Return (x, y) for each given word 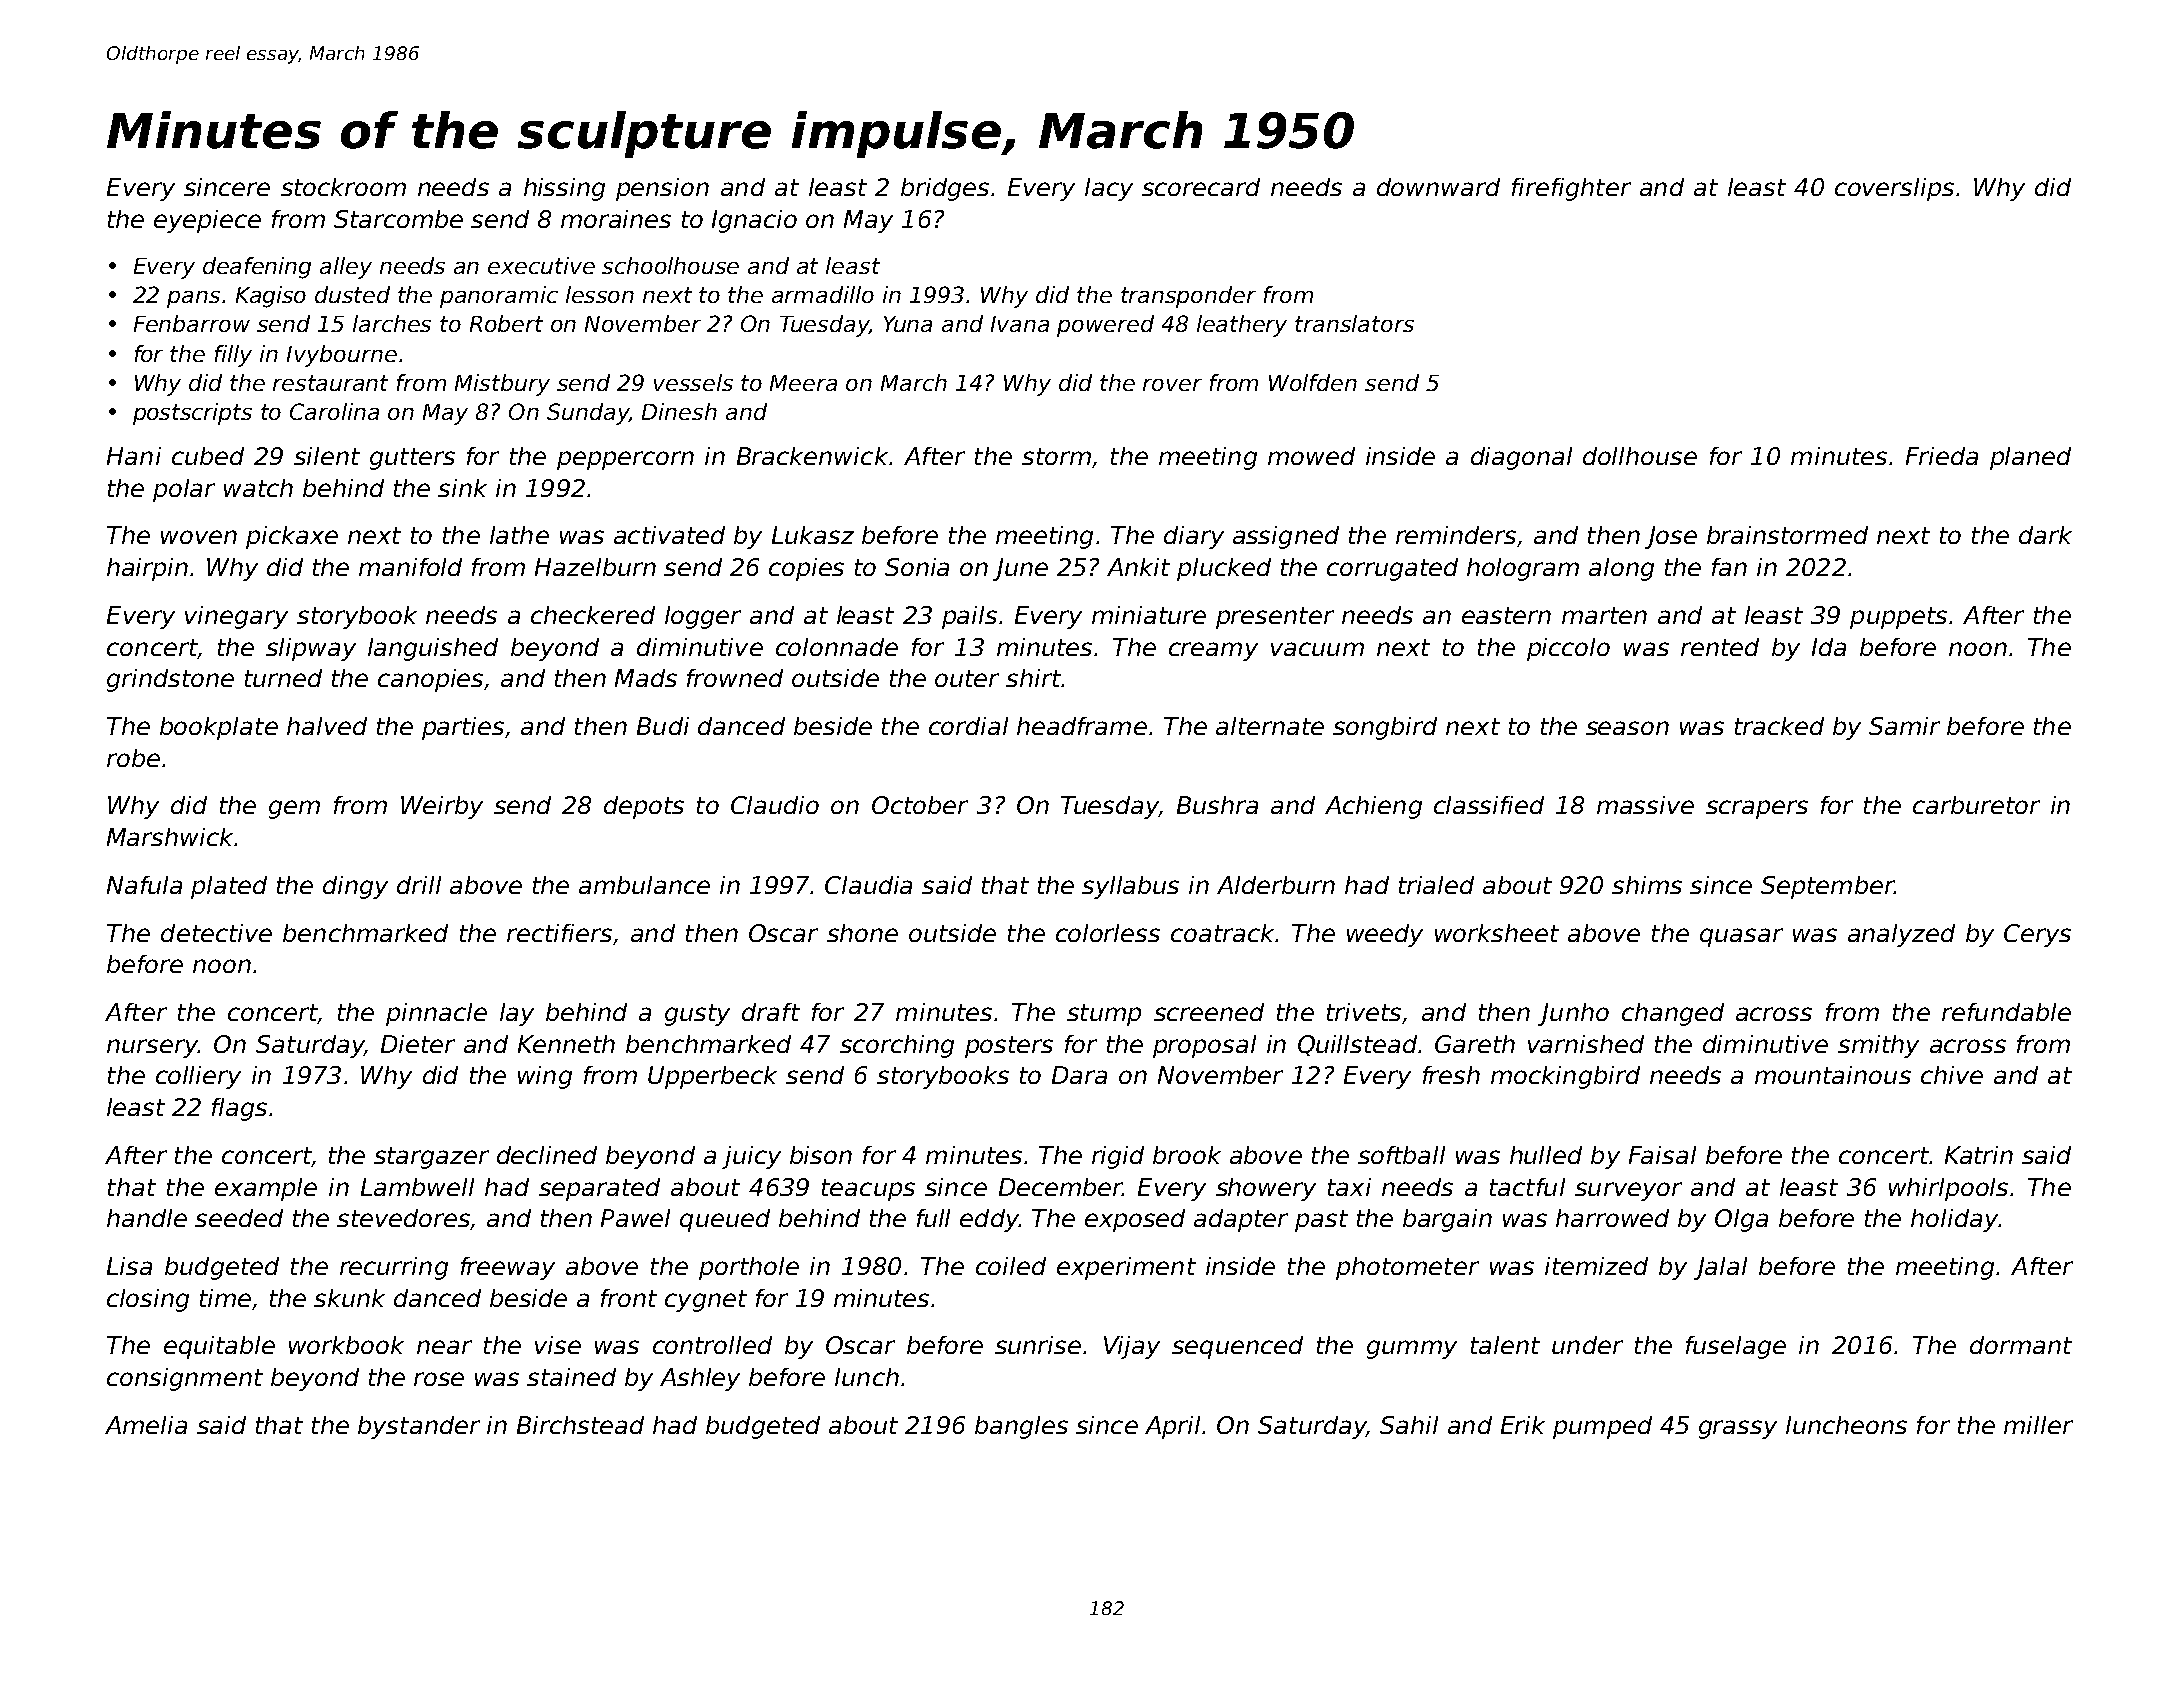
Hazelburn (595, 567)
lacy (1109, 189)
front (629, 1298)
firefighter (1571, 189)
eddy (989, 1220)
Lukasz (813, 535)
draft (771, 1012)
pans (193, 299)
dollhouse (1640, 456)
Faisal (1662, 1155)
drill (419, 885)
